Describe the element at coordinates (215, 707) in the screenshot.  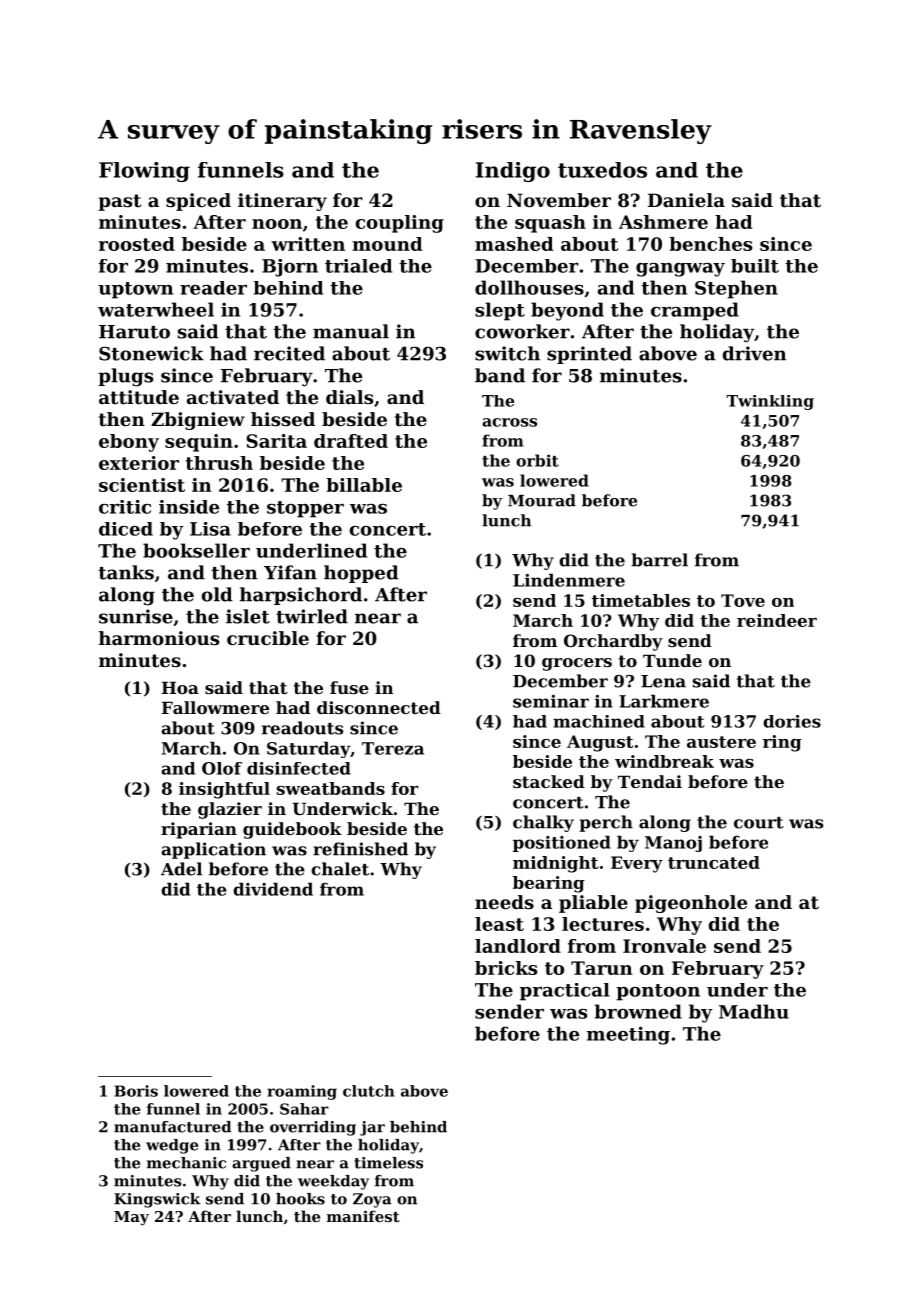
I see `Fallowmere` at that location.
